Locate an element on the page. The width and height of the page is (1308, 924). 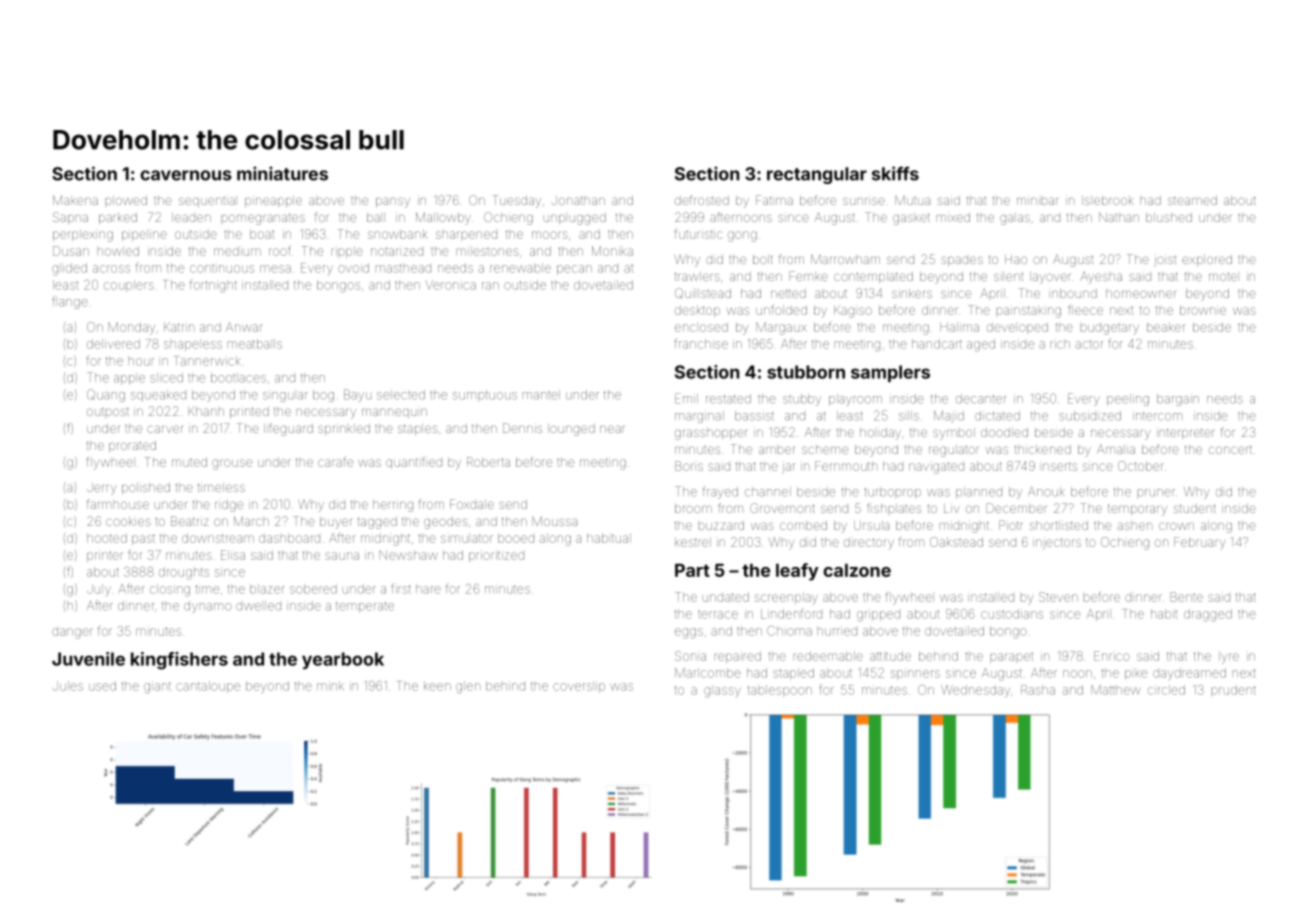
steamed is located at coordinates (1192, 200).
